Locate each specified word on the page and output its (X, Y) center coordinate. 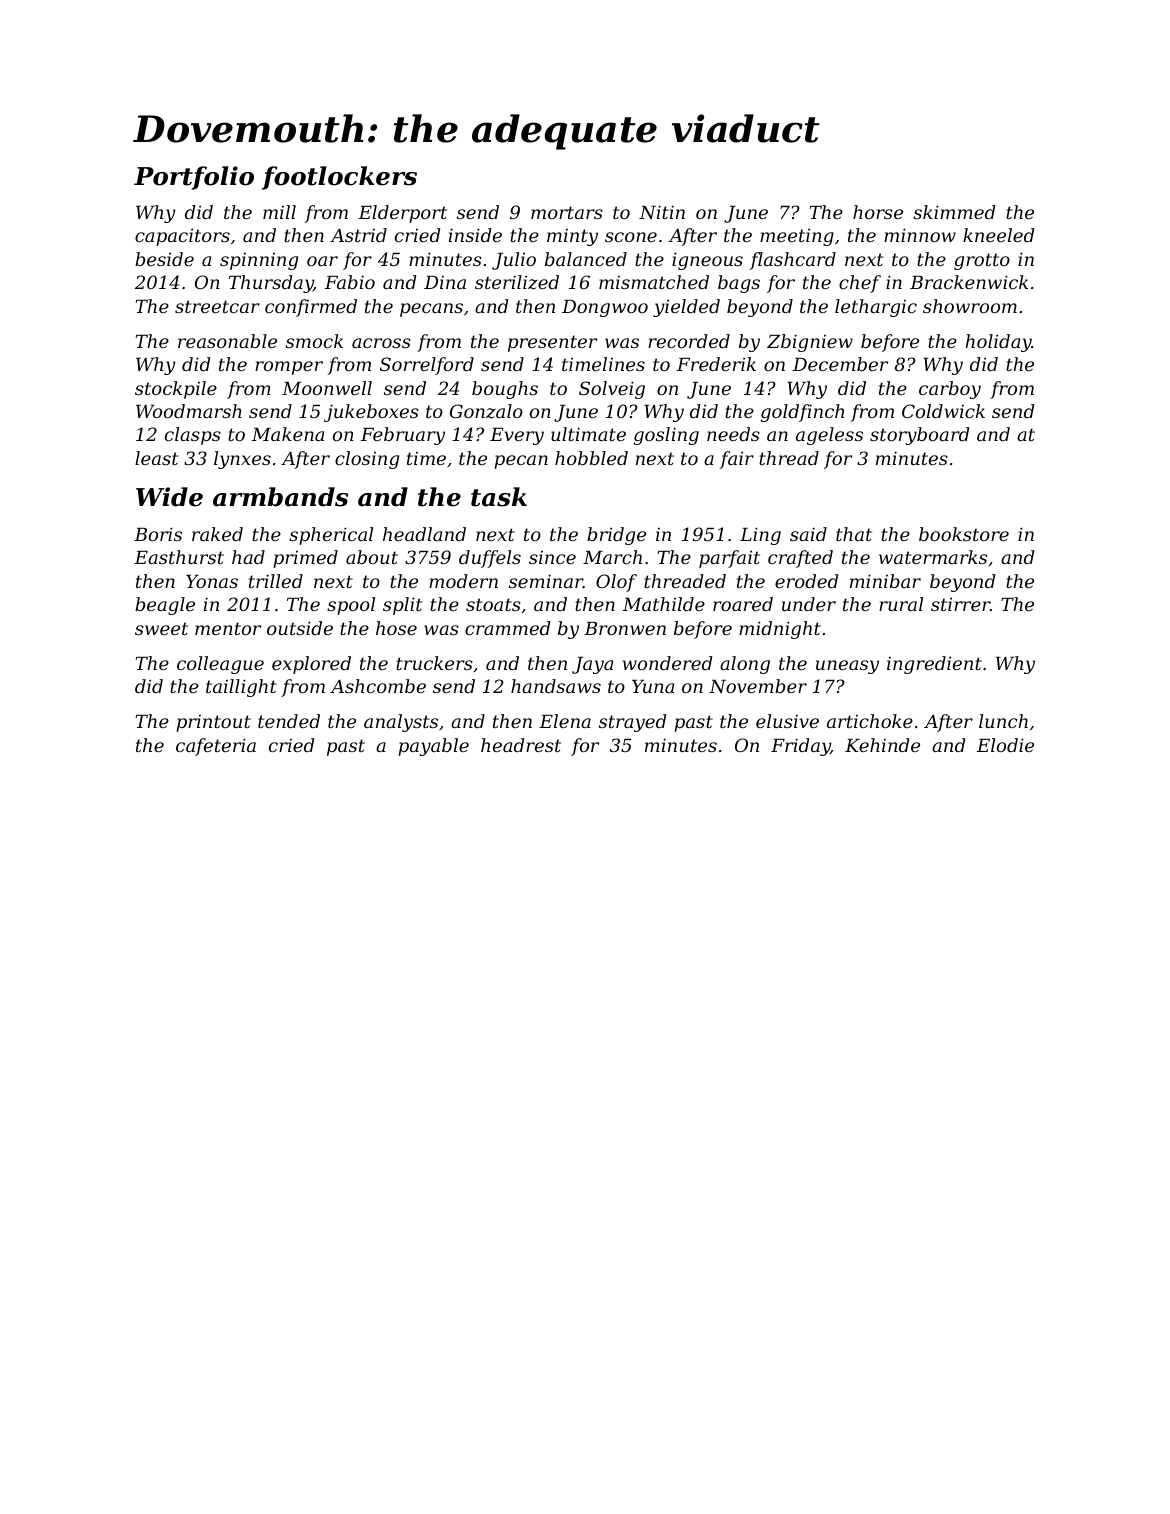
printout (213, 723)
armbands (280, 497)
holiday (998, 343)
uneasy (847, 667)
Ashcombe (378, 686)
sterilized (517, 282)
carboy (950, 390)
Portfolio (194, 178)
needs (733, 434)
